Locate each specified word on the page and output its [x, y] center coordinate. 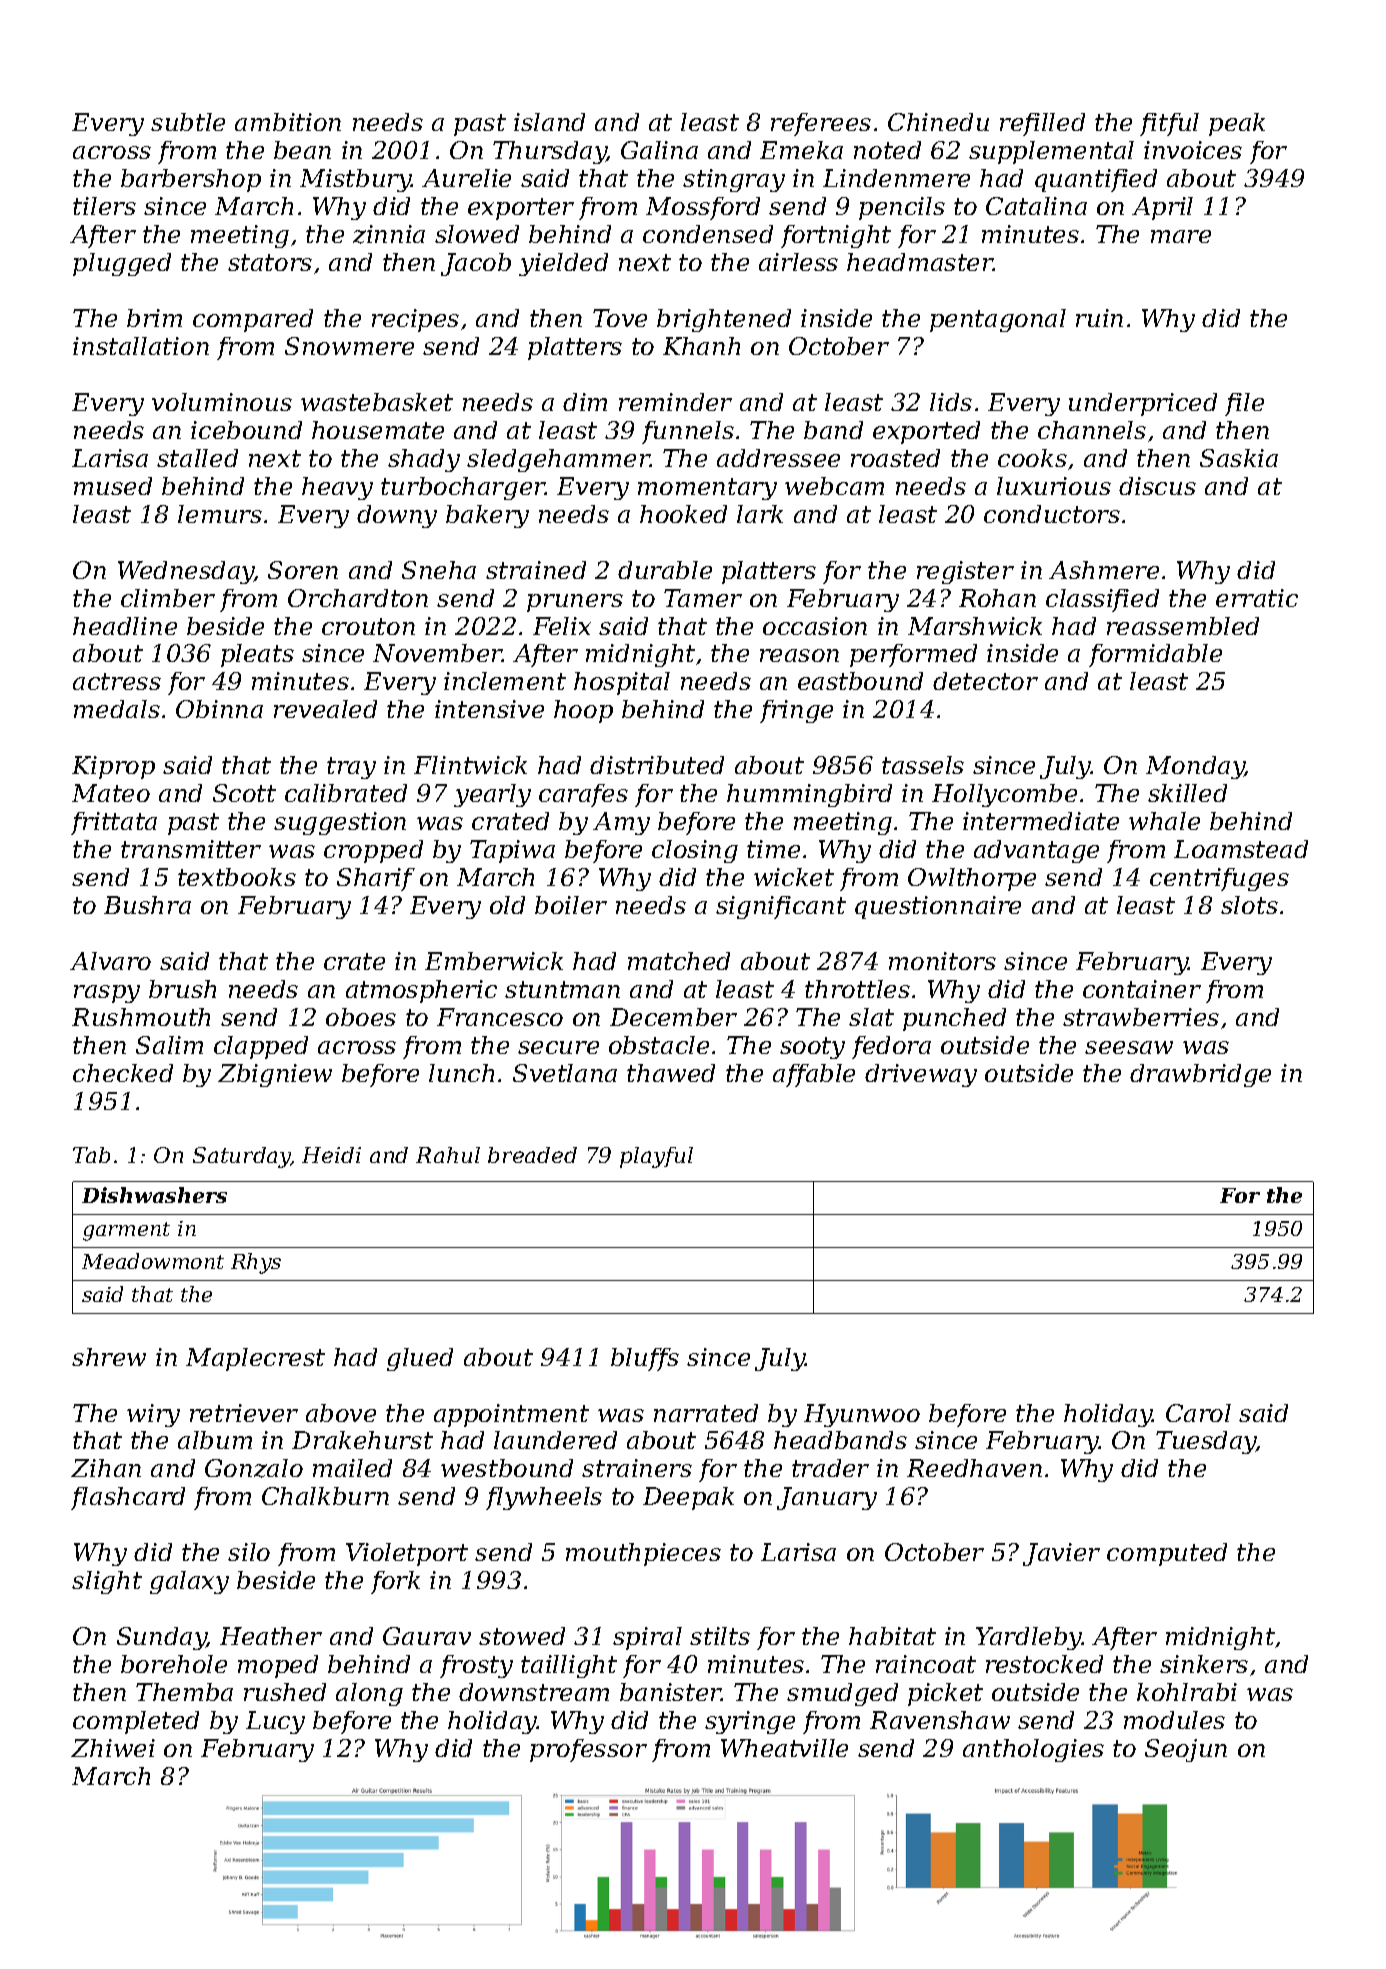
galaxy [189, 1582]
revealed [325, 709]
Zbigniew [275, 1075]
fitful [1169, 124]
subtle [188, 122]
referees [821, 124]
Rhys [256, 1263]
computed [1167, 1554]
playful [656, 1157]
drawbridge [1200, 1075]
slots [1249, 905]
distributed [657, 765]
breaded [532, 1155]
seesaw [1129, 1047]
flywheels [544, 1498]
